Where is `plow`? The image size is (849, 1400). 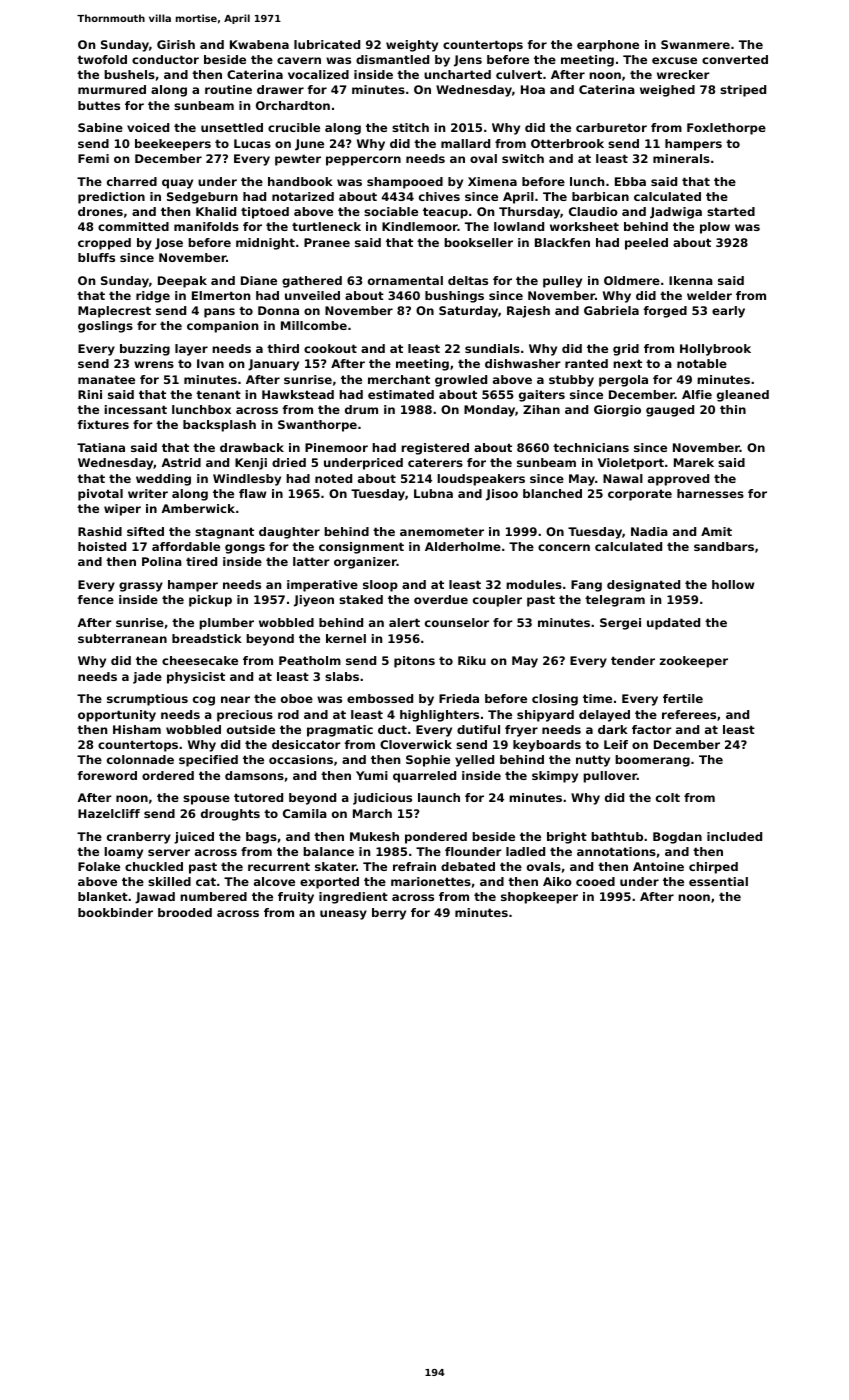 plow is located at coordinates (715, 228).
